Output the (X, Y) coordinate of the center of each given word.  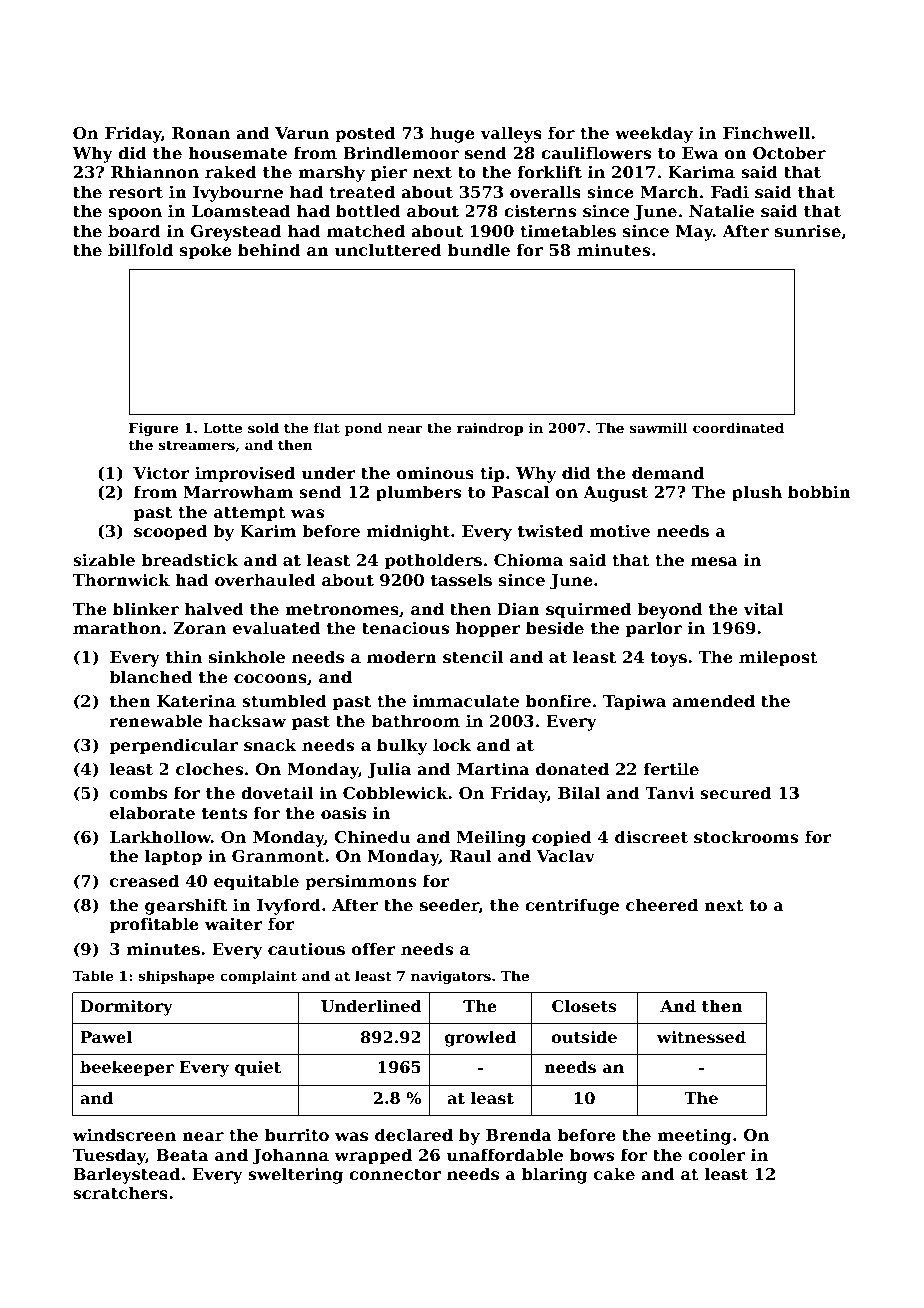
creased (144, 880)
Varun (302, 133)
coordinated (738, 427)
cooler (716, 1154)
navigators (451, 977)
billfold (140, 249)
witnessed (701, 1036)
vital (763, 608)
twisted (550, 530)
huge (452, 134)
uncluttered (388, 249)
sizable (104, 559)
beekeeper (127, 1068)
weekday (654, 134)
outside (584, 1036)
